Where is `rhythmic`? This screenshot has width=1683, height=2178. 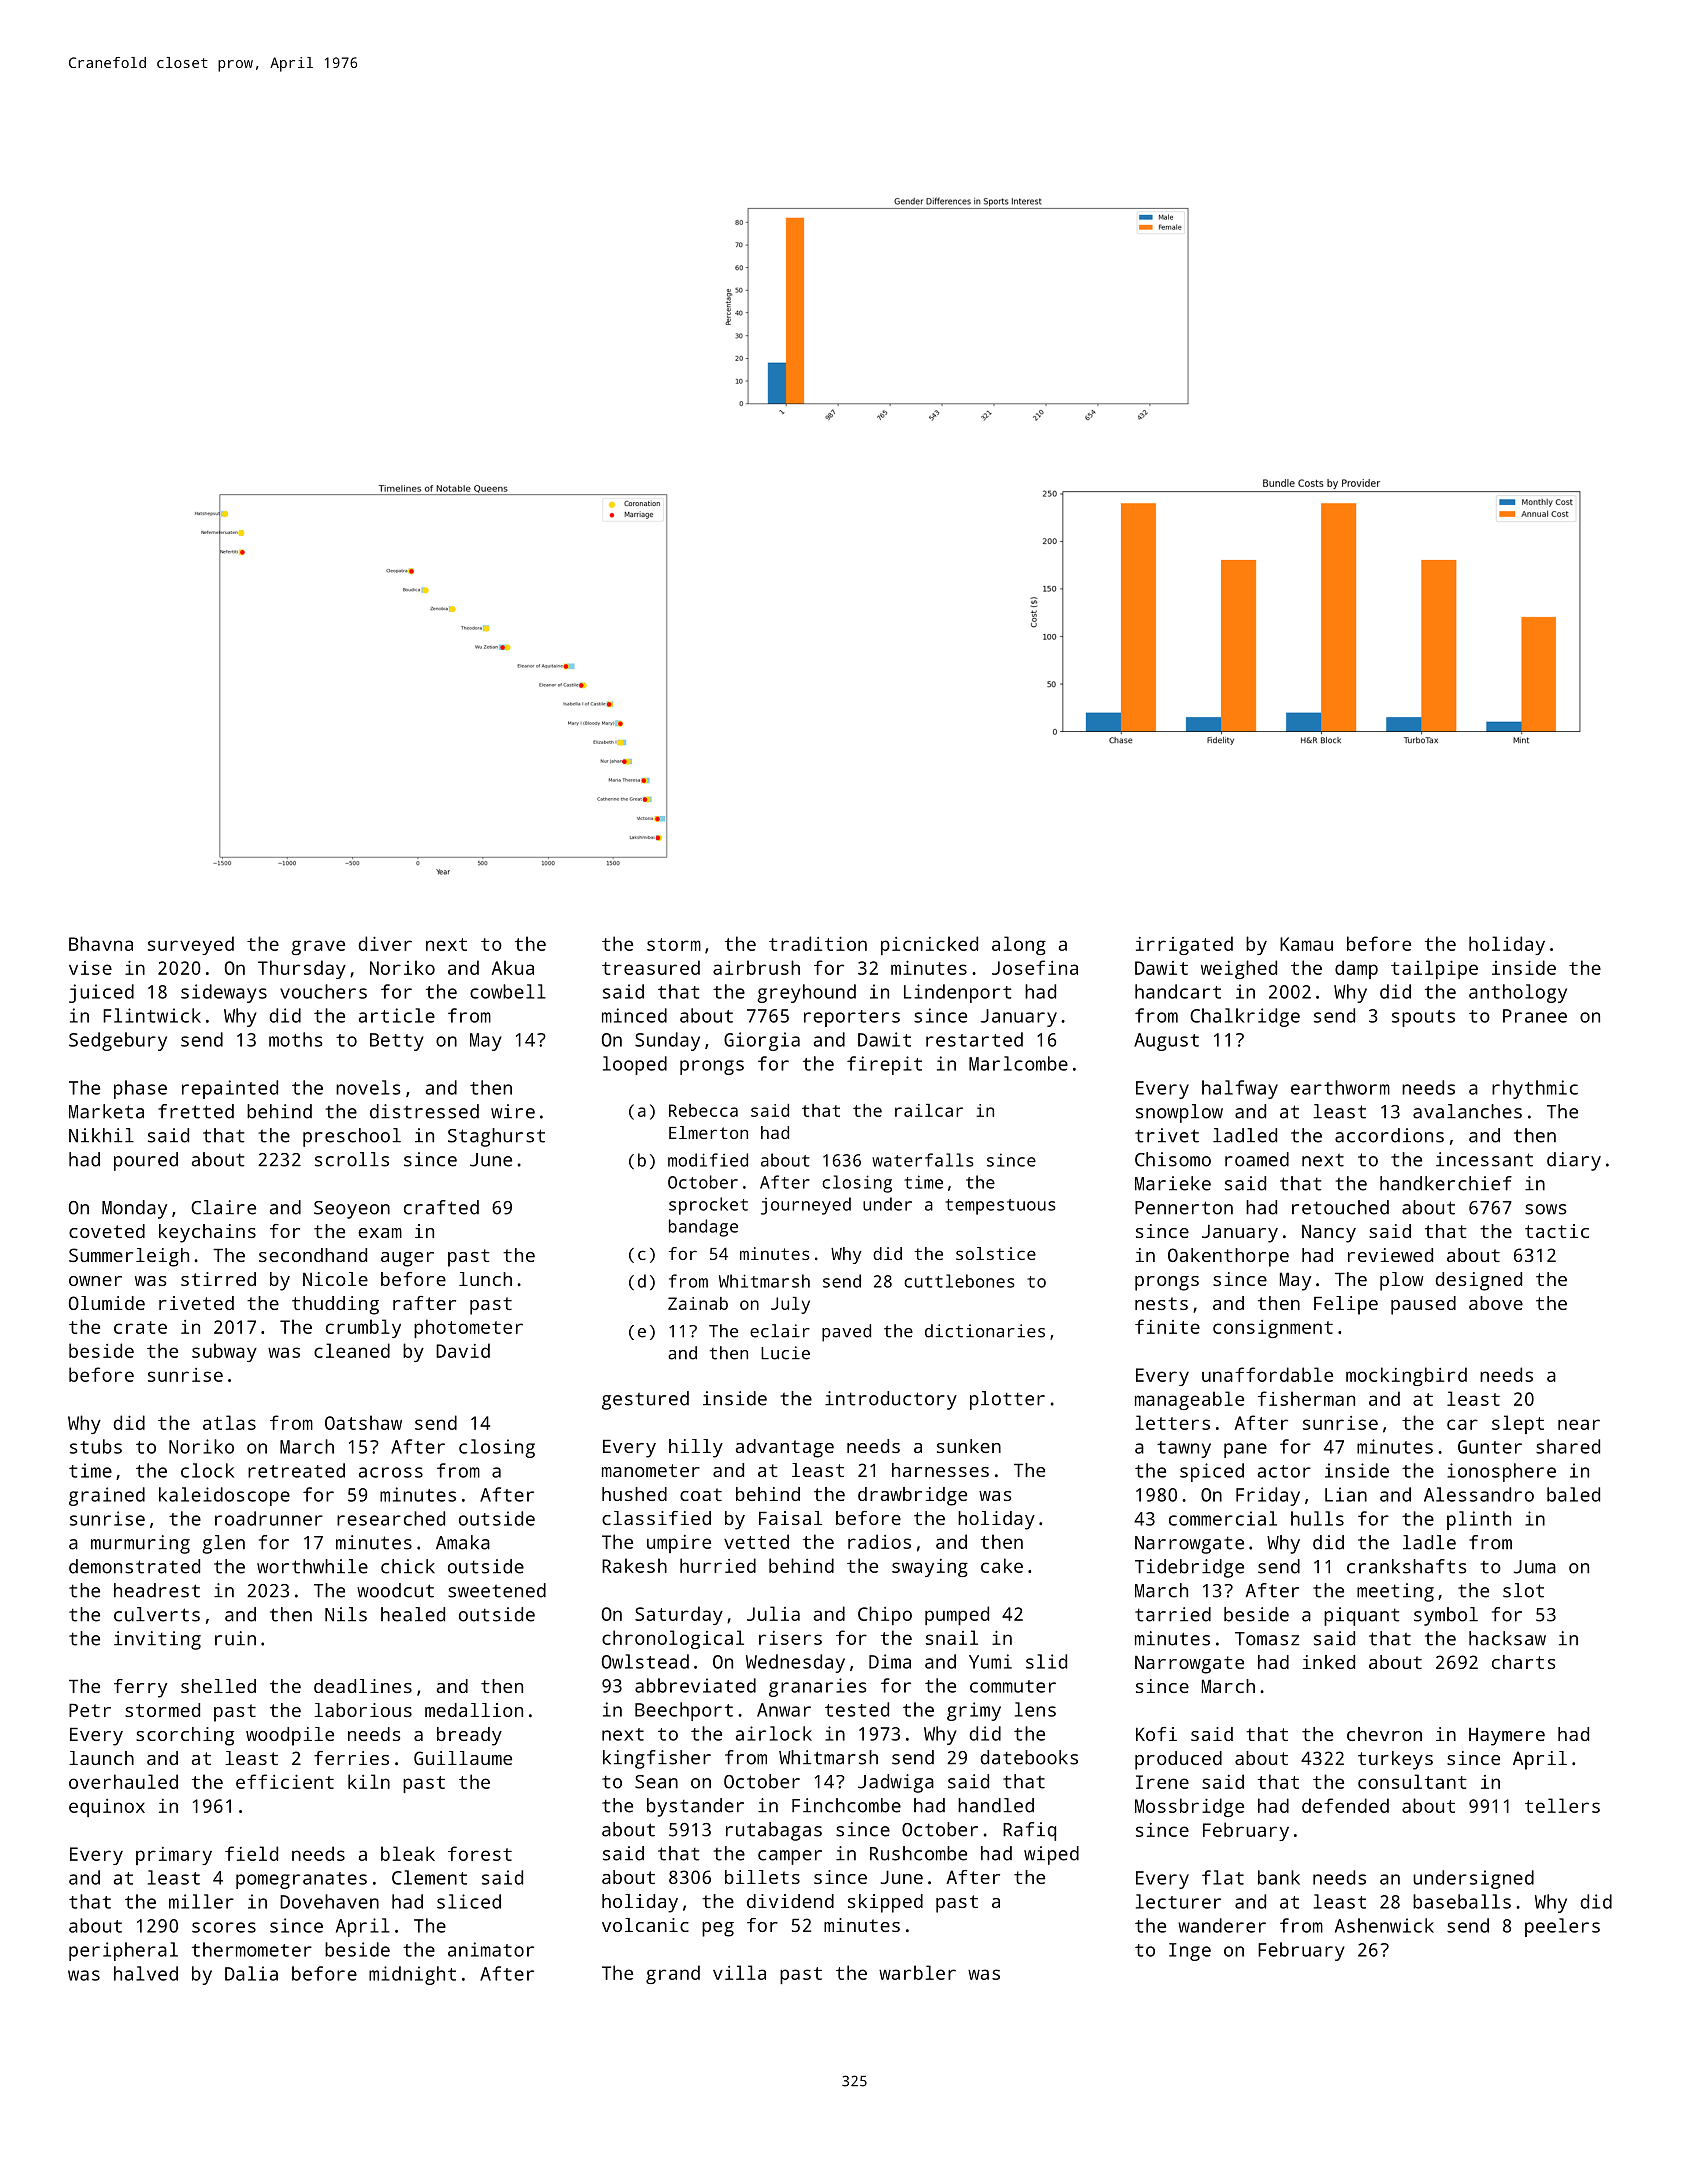 rhythmic is located at coordinates (1535, 1089).
